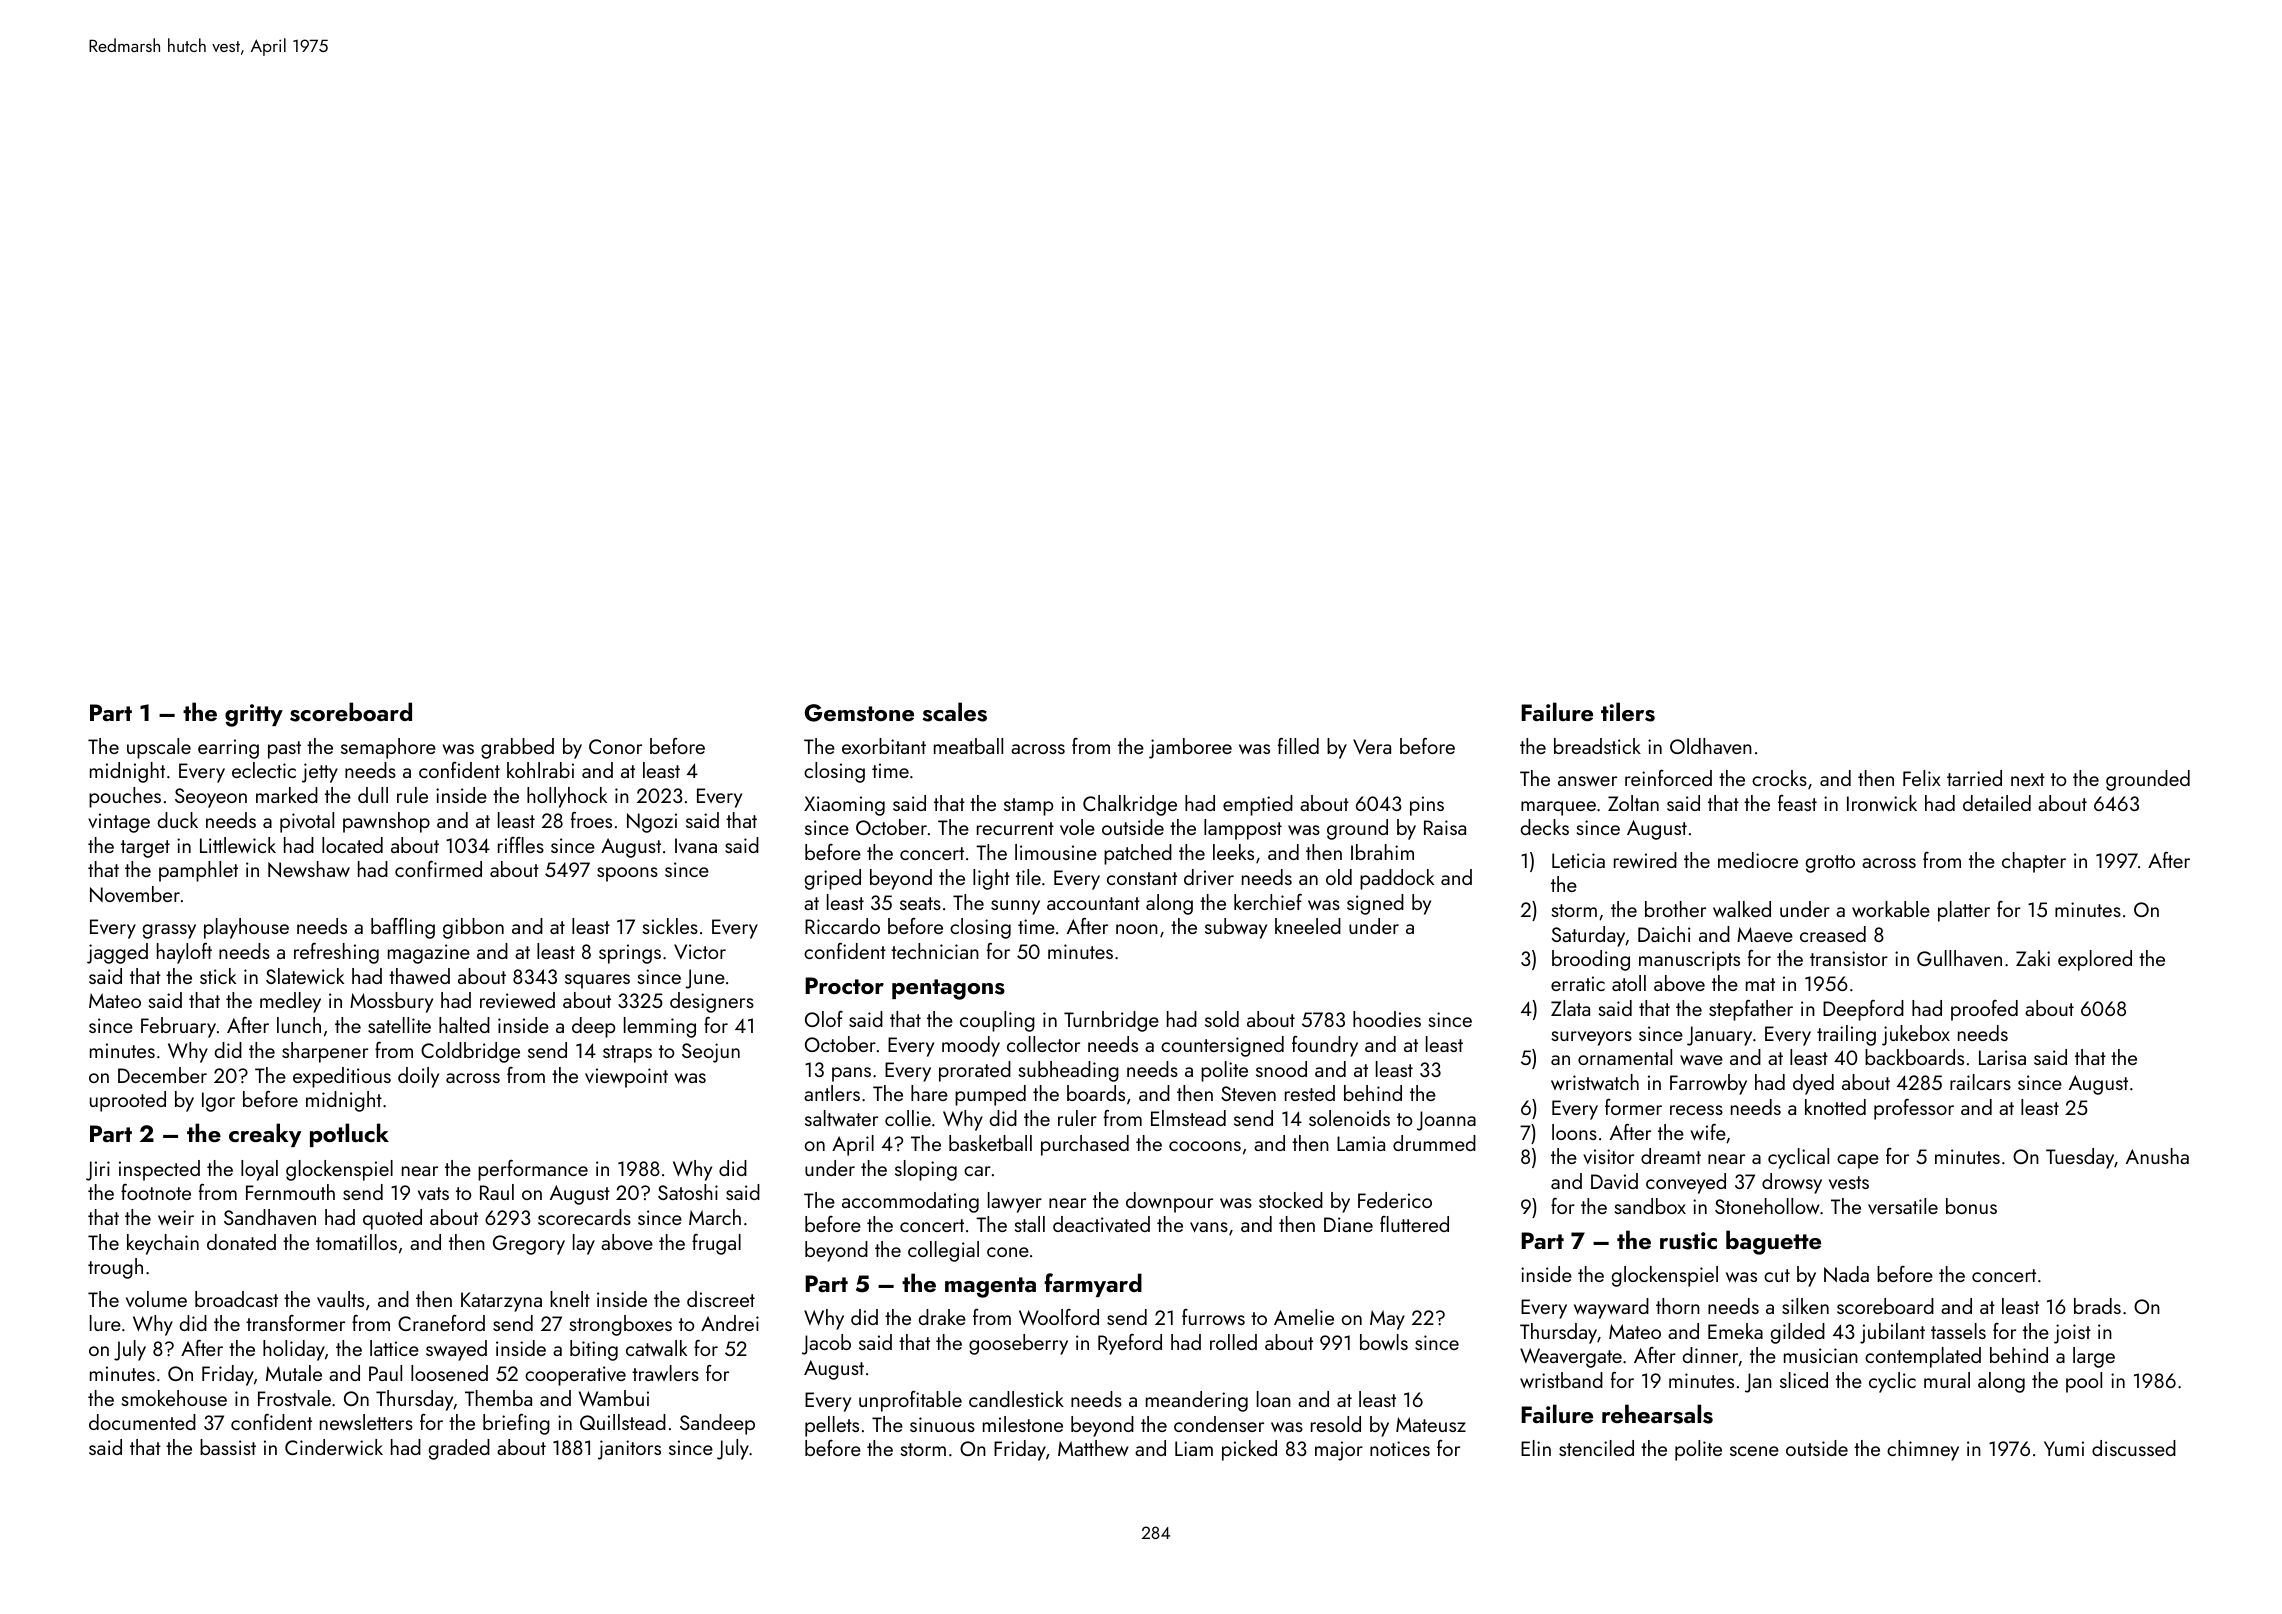 The height and width of the document is (1614, 2282). I want to click on gritty, so click(254, 715).
